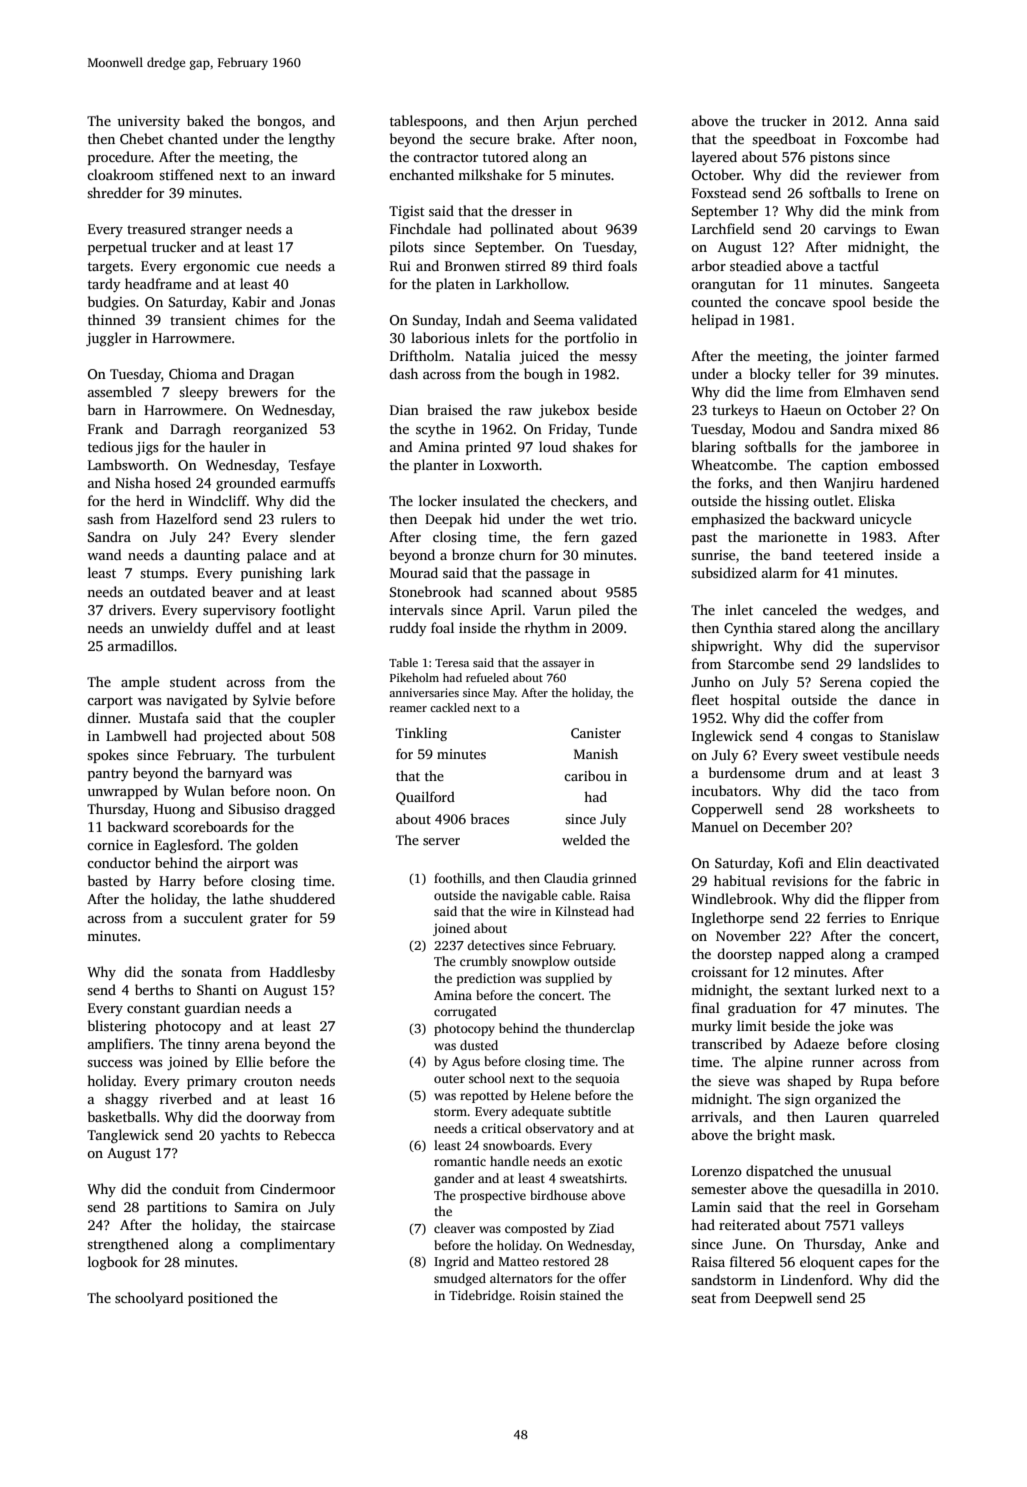 The image size is (1027, 1487). I want to click on bongos, so click(279, 122).
